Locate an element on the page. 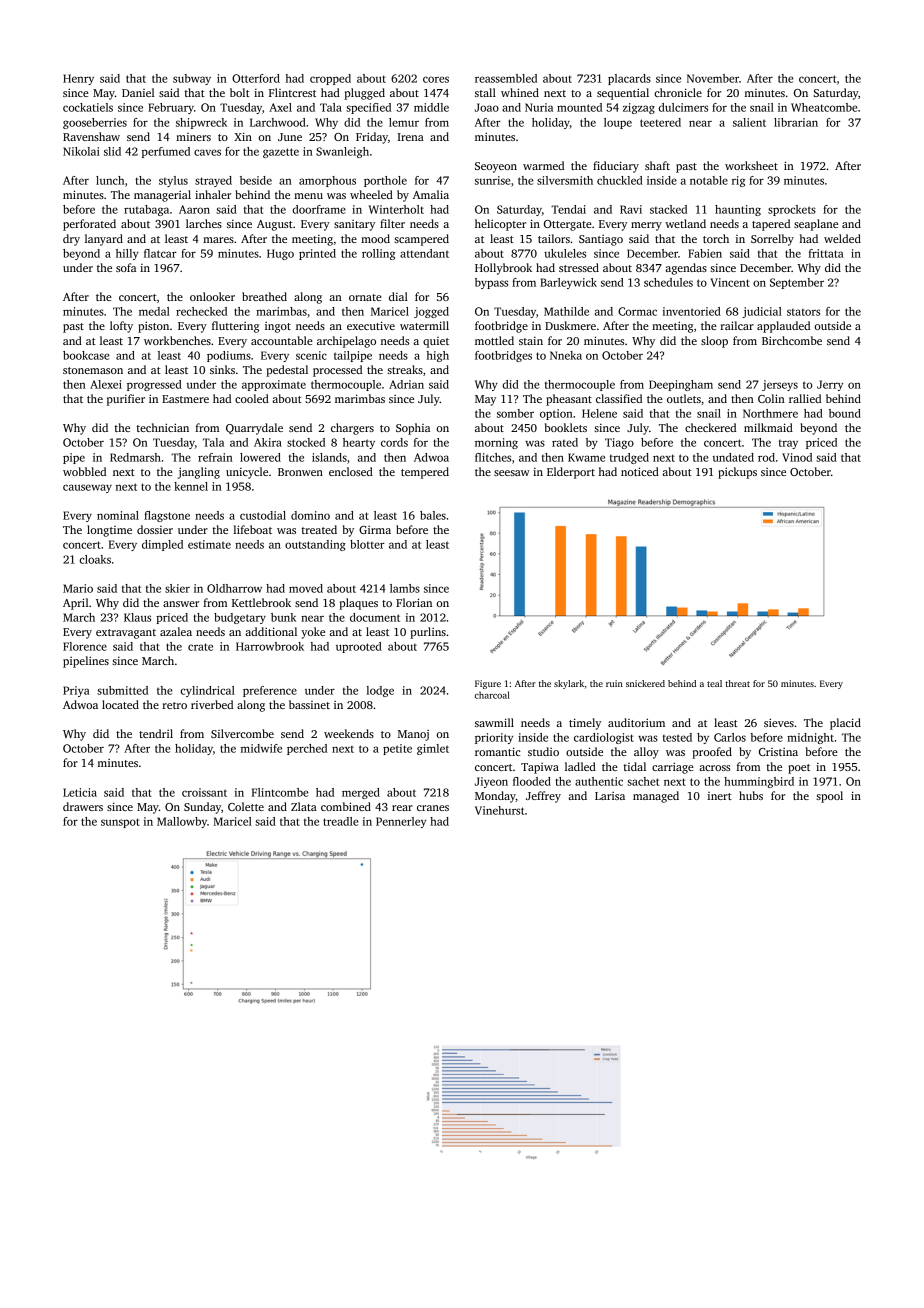 This image has height=1308, width=924. Zlata is located at coordinates (304, 806).
